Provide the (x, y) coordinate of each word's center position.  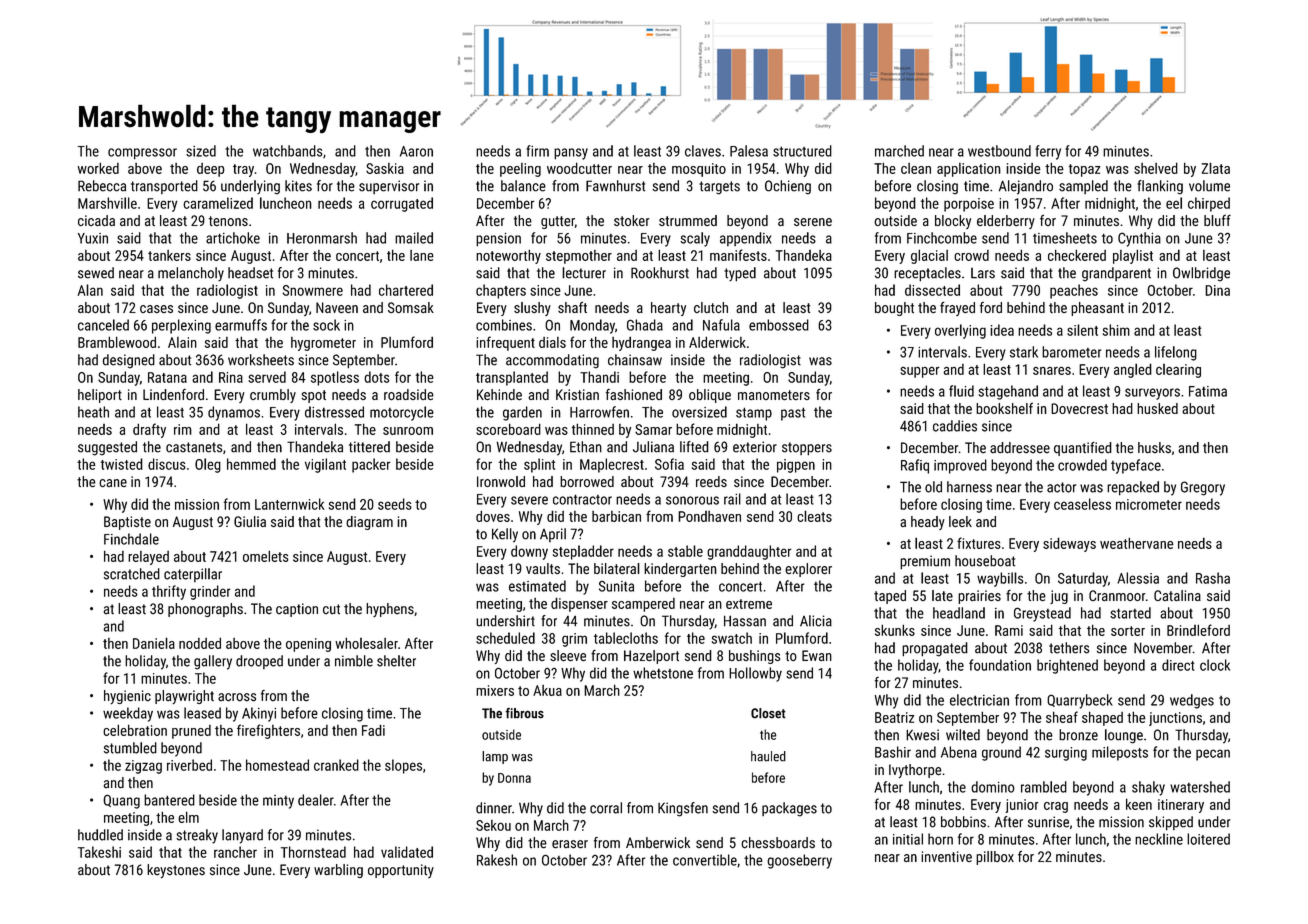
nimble (354, 661)
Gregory (1203, 488)
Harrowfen (599, 412)
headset (250, 273)
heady (928, 523)
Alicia (816, 621)
